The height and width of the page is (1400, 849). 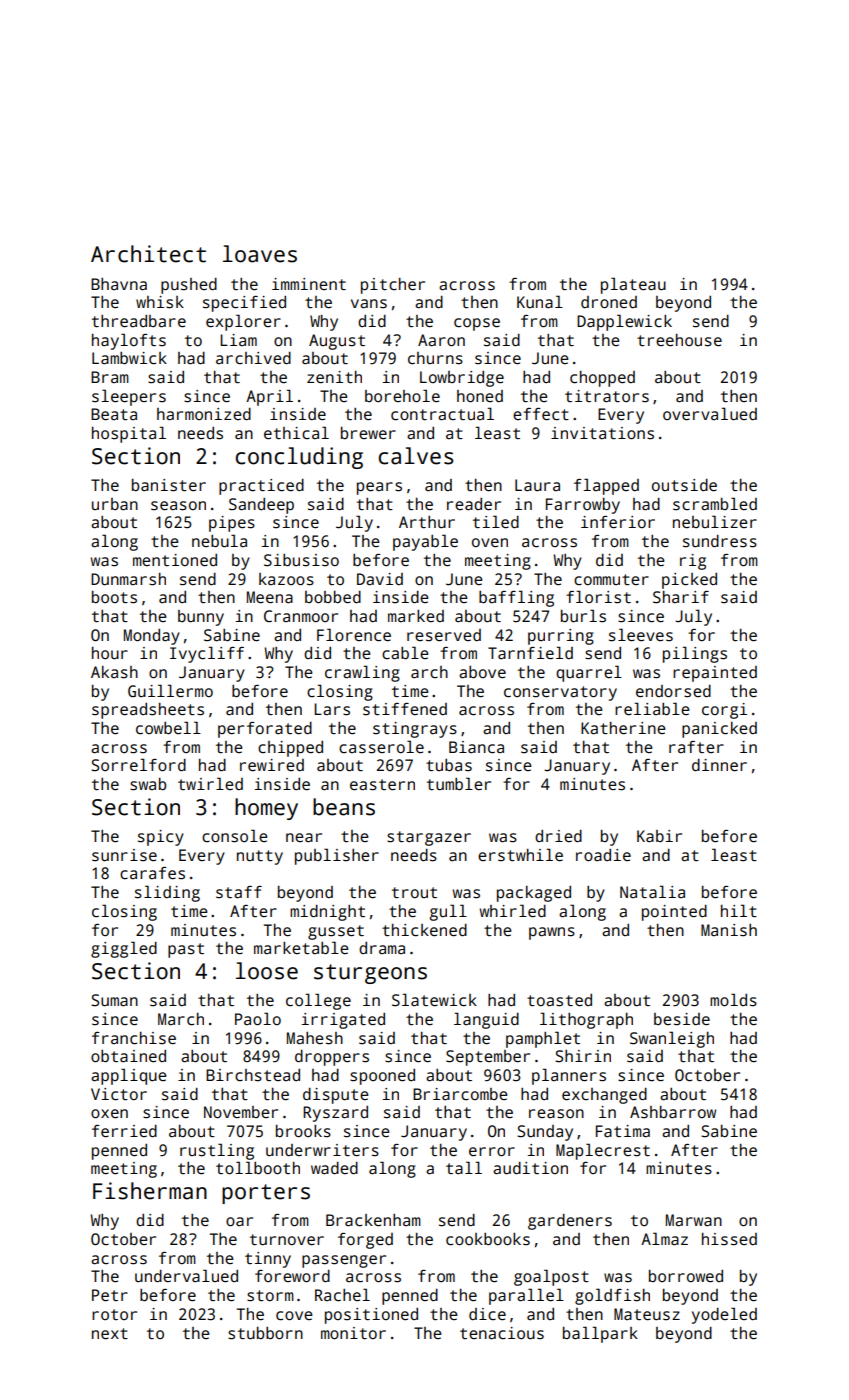 I want to click on plateau, so click(x=633, y=285).
